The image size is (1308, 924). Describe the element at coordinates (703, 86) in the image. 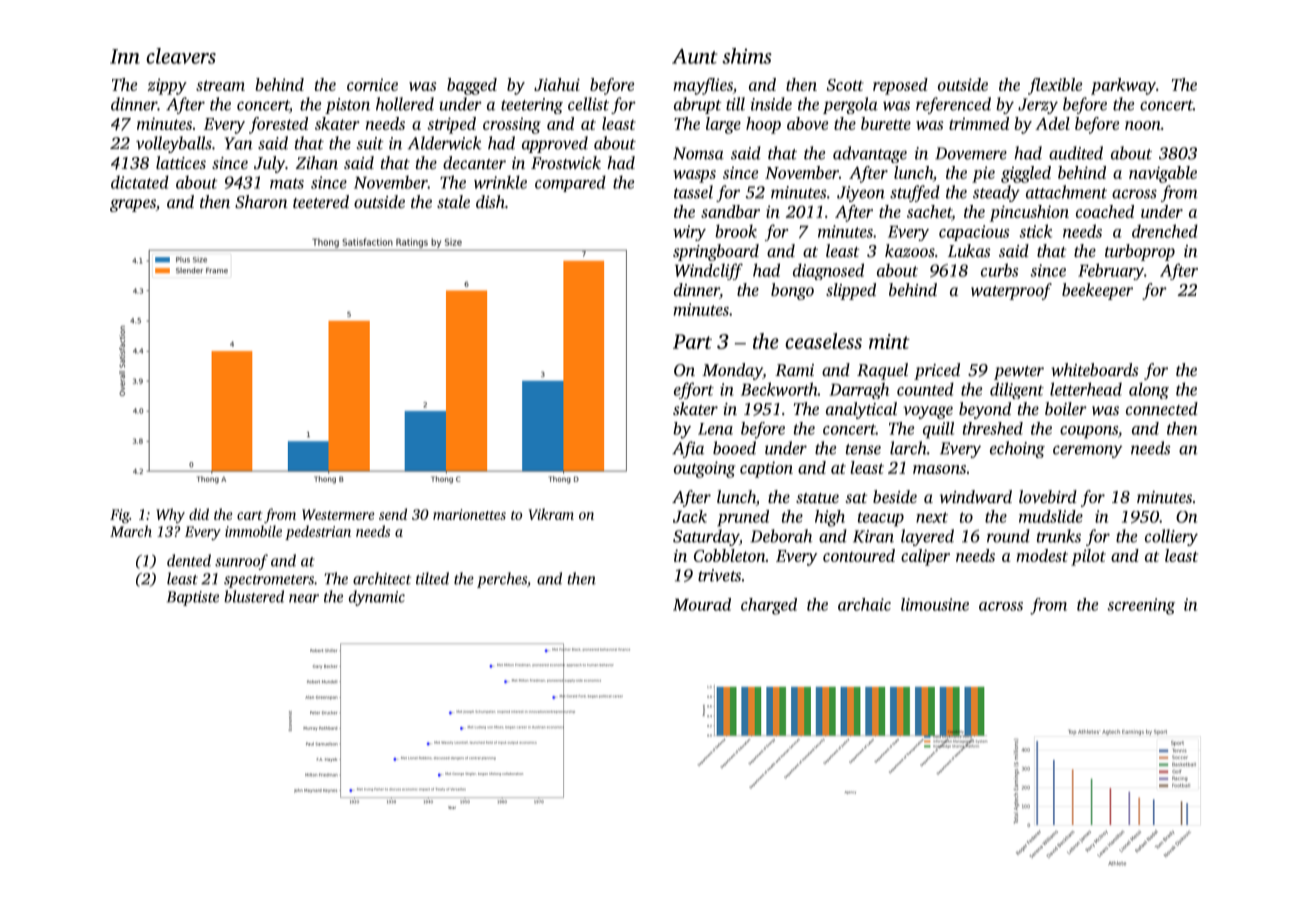

I see `mayflies` at that location.
